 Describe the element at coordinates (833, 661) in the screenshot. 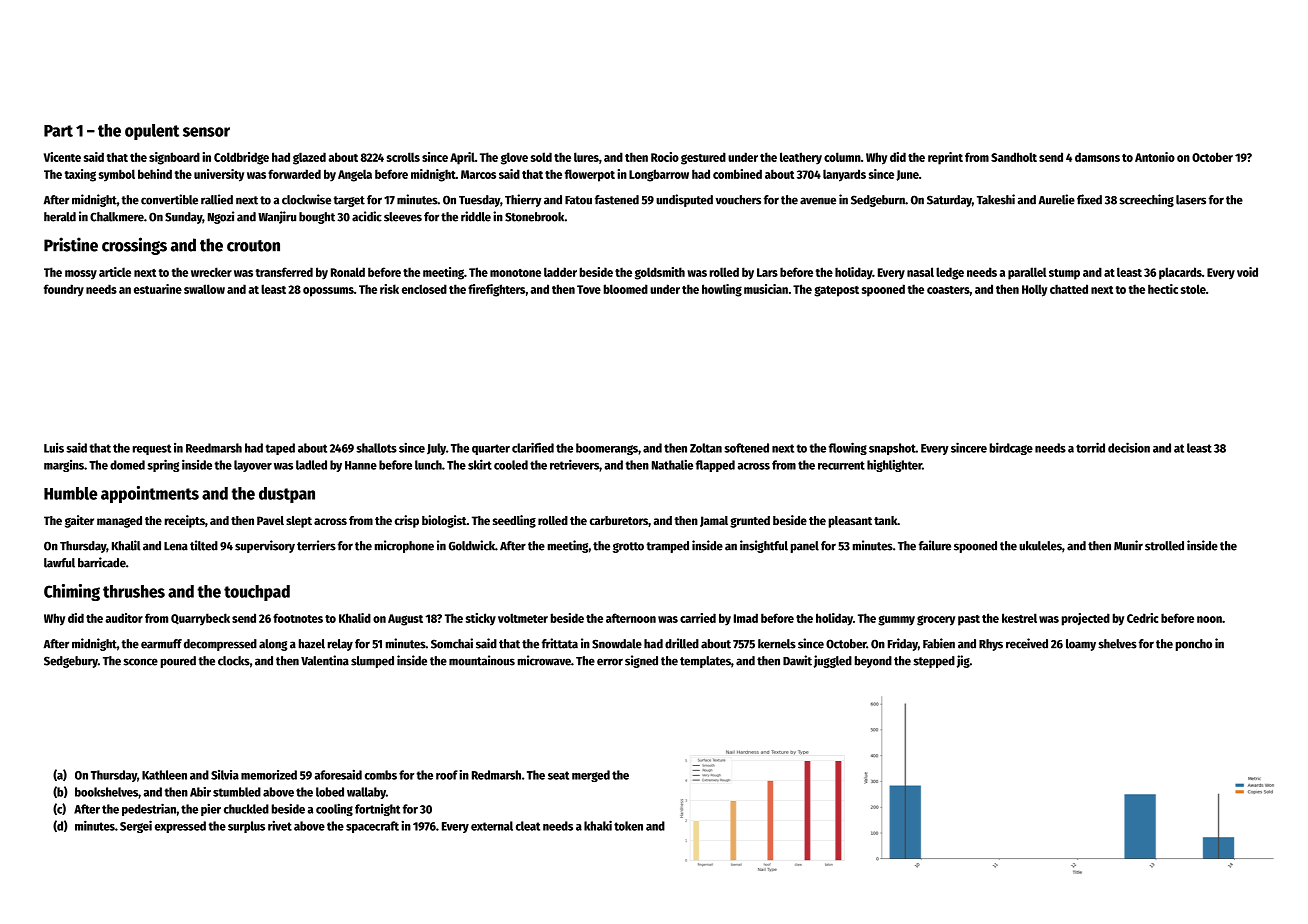

I see `juggled` at that location.
